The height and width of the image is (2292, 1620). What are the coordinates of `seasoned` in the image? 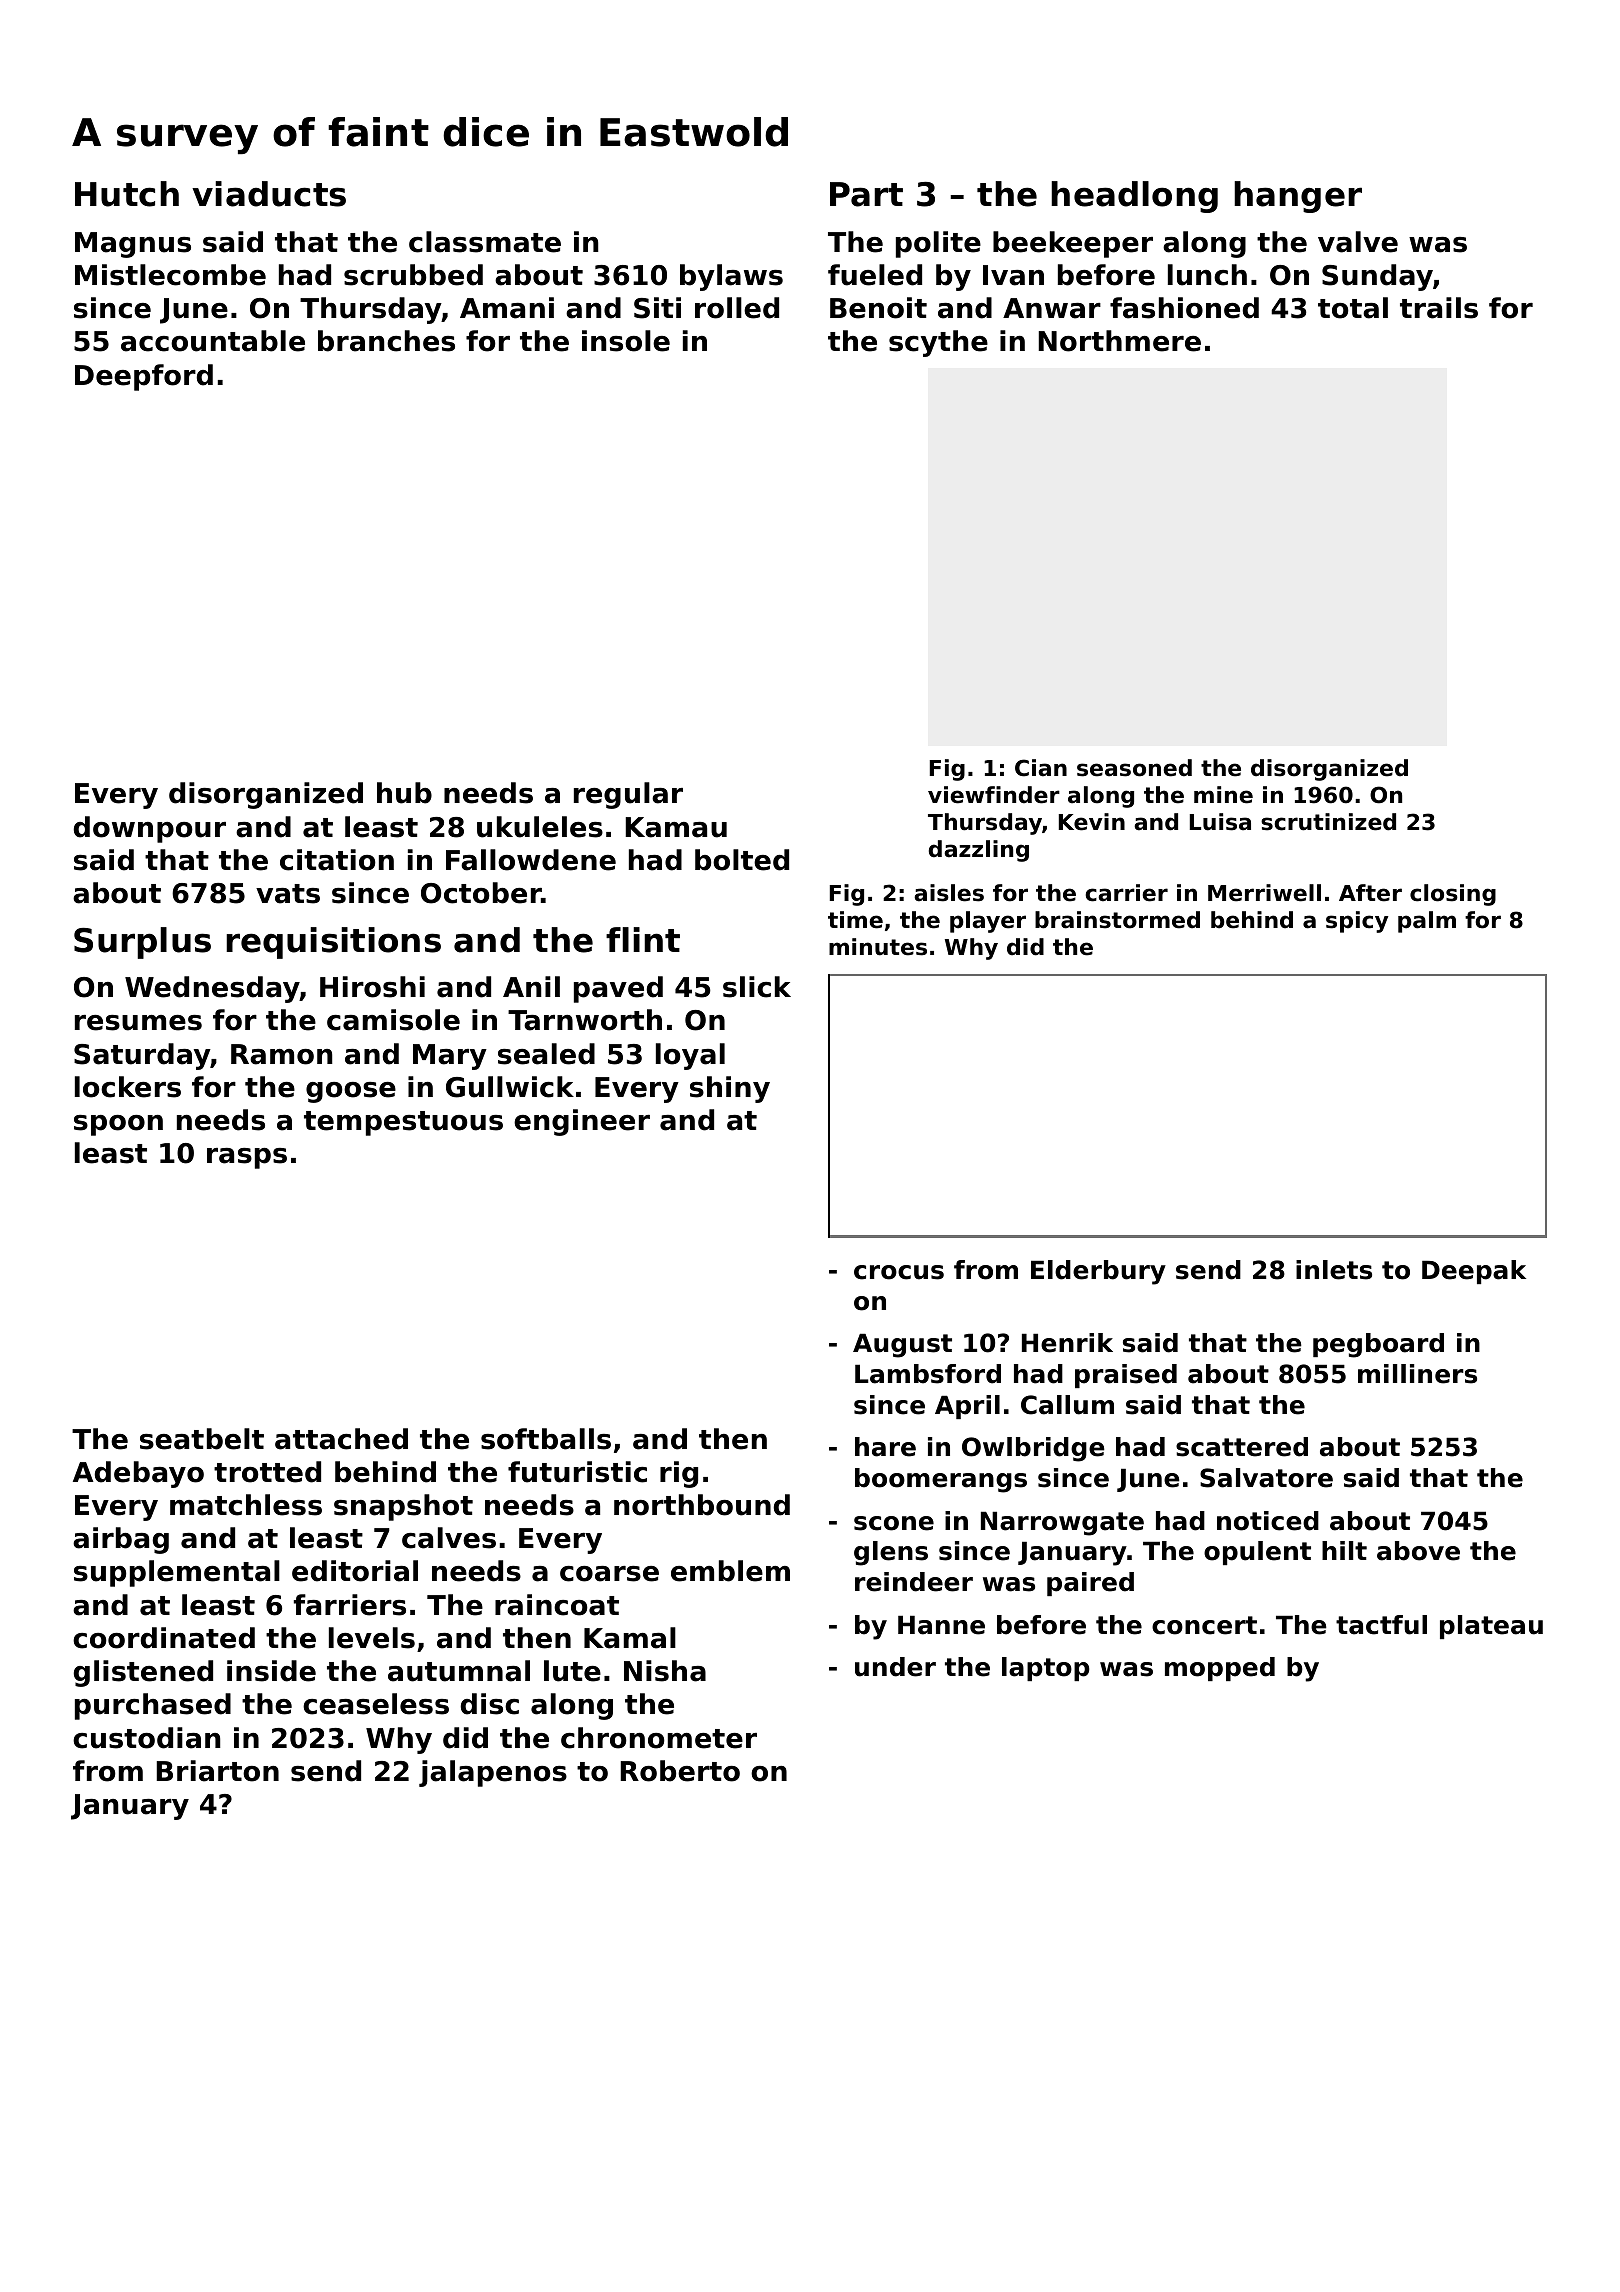 It's located at (1134, 768).
